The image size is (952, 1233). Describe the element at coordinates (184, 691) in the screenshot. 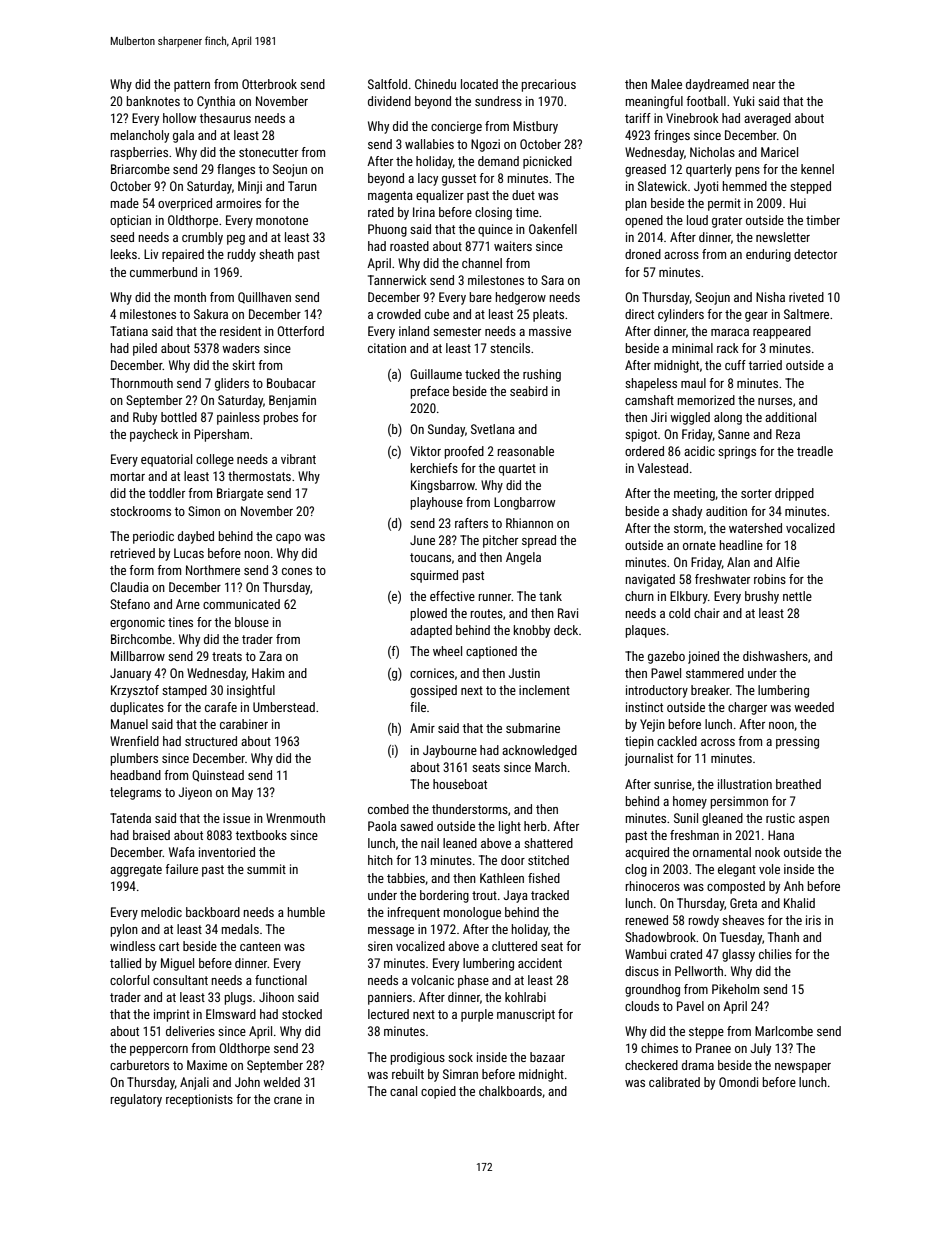

I see `stamped` at that location.
